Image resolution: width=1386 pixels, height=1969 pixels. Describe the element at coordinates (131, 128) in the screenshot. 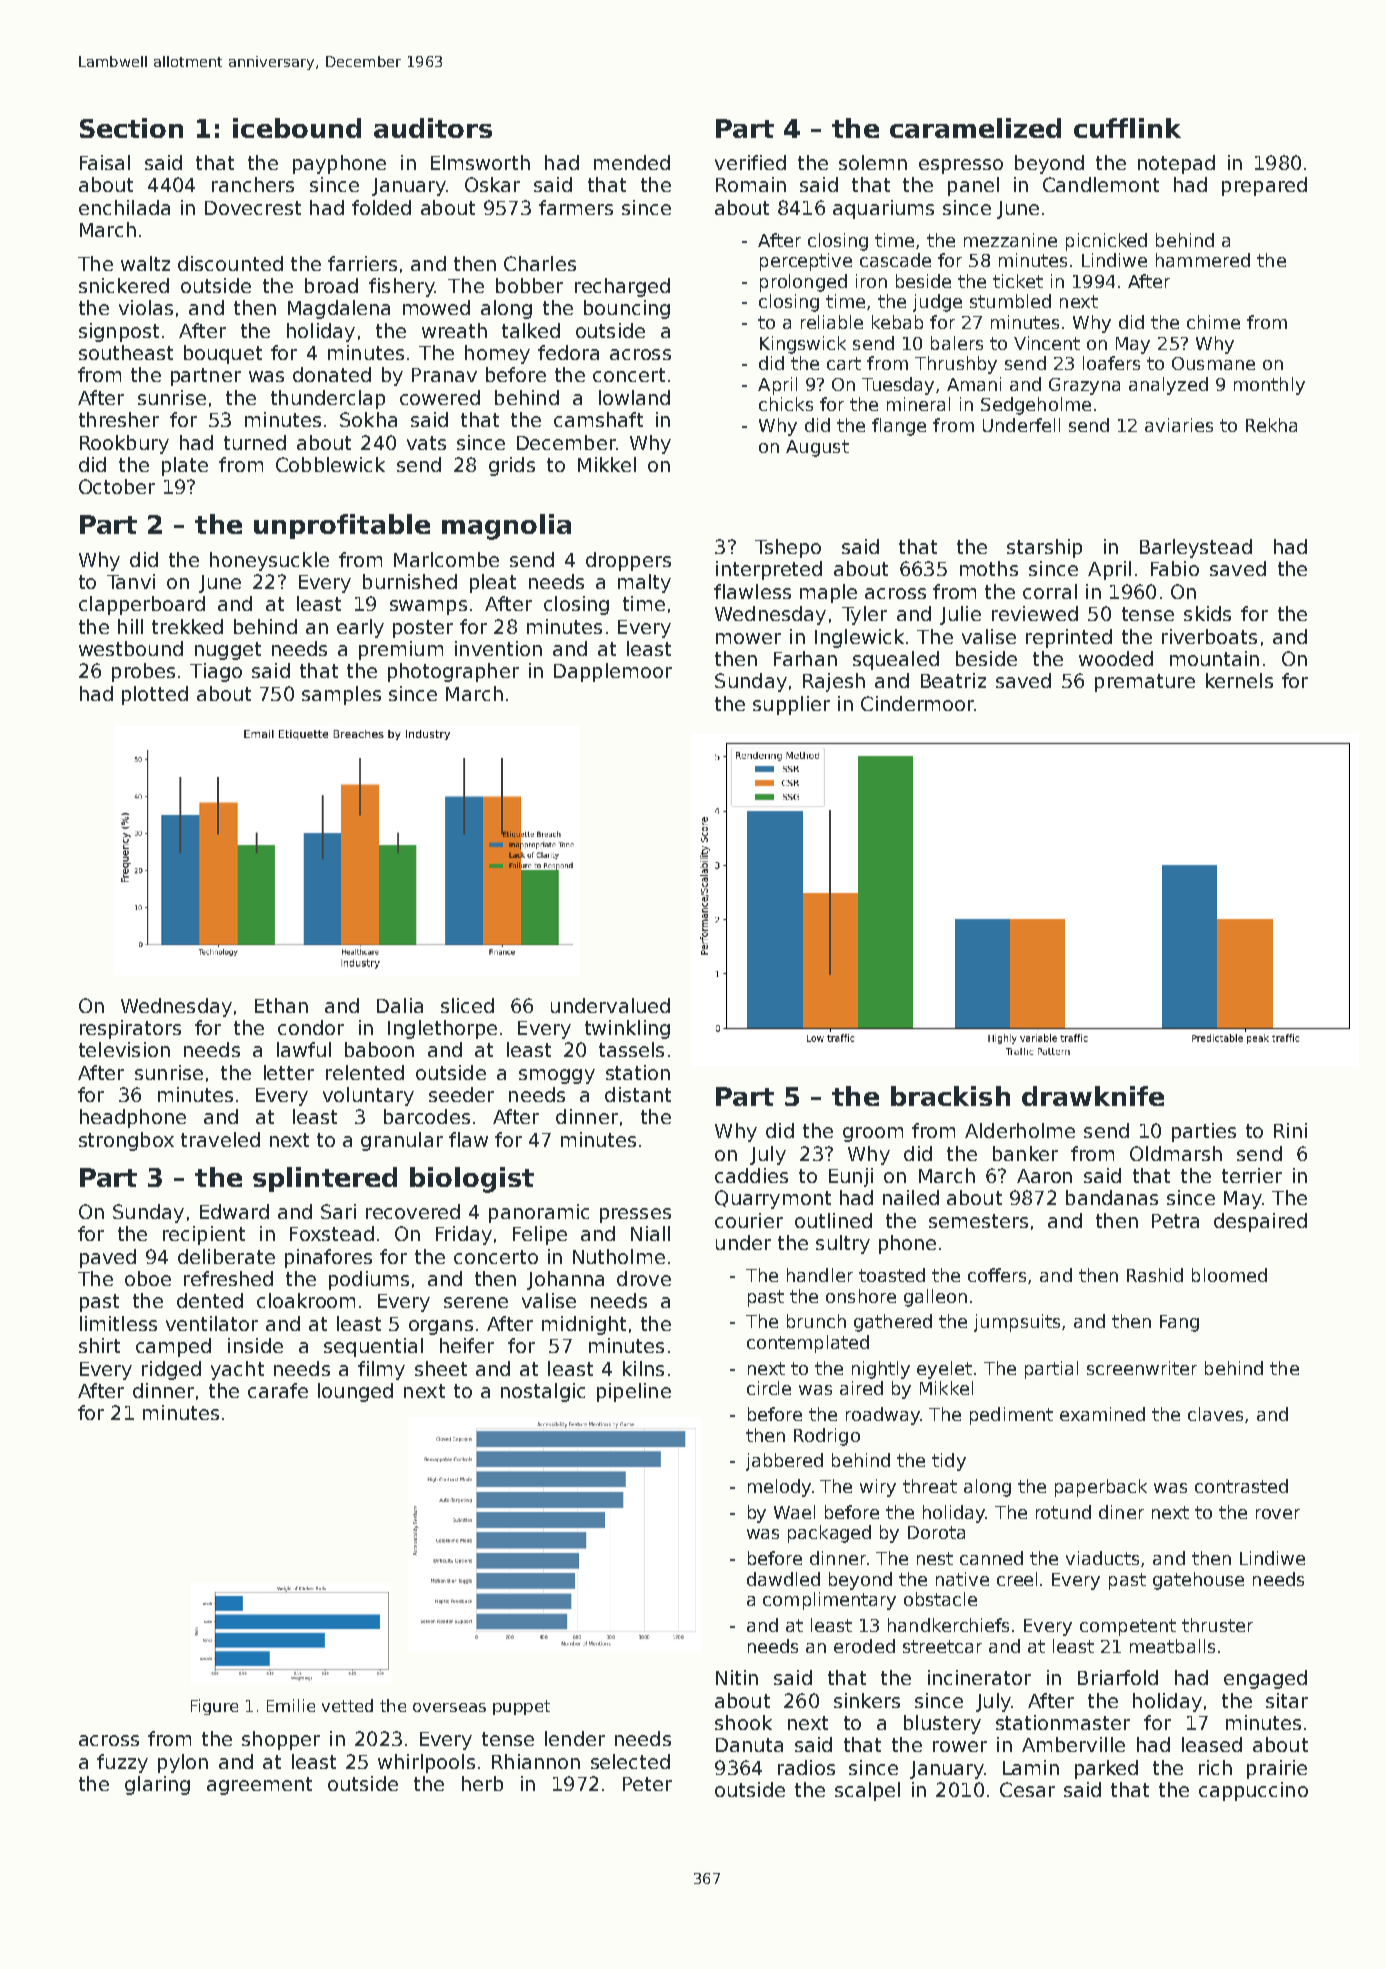

I see `Section` at that location.
